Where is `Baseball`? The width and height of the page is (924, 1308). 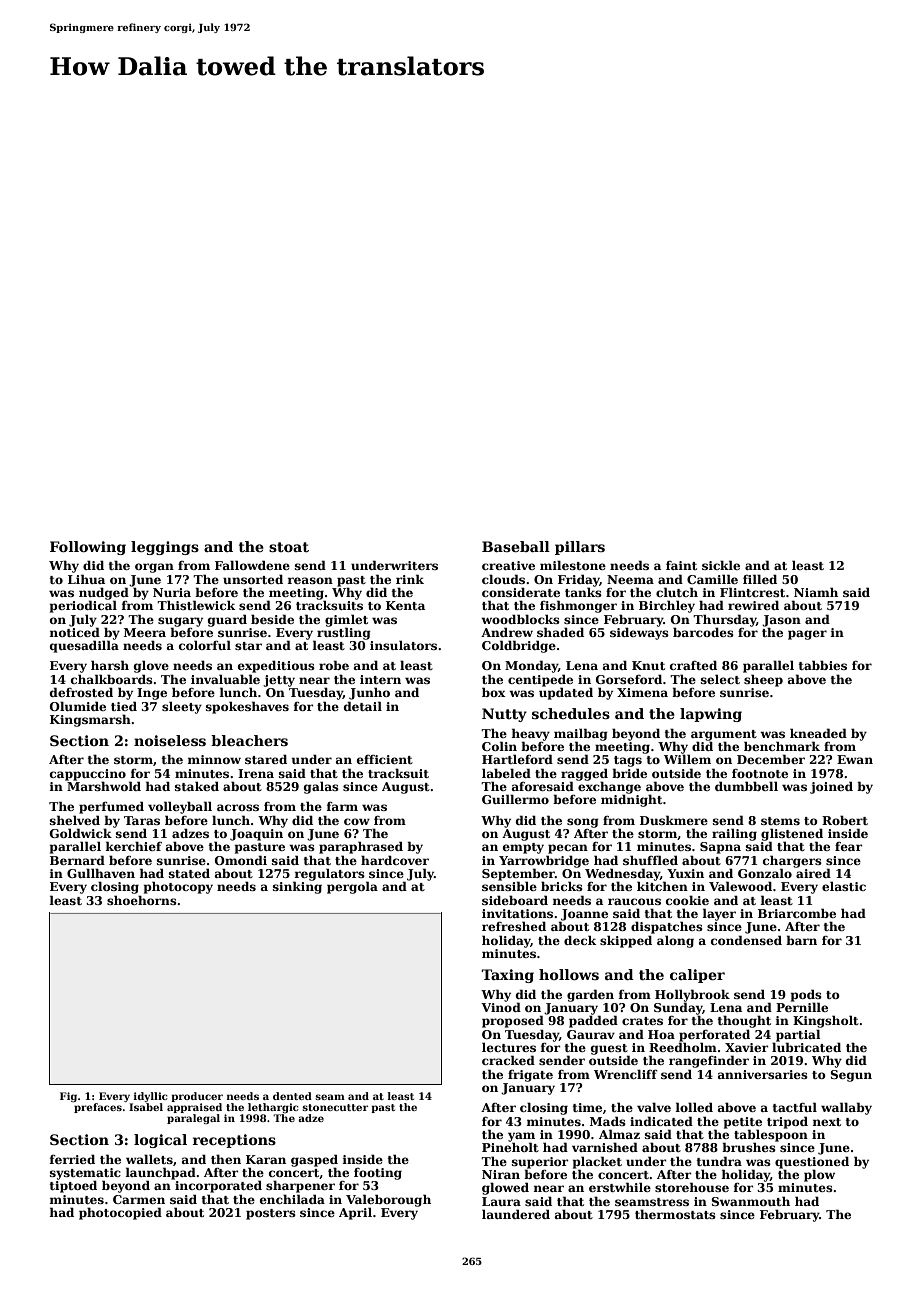 Baseball is located at coordinates (516, 546).
